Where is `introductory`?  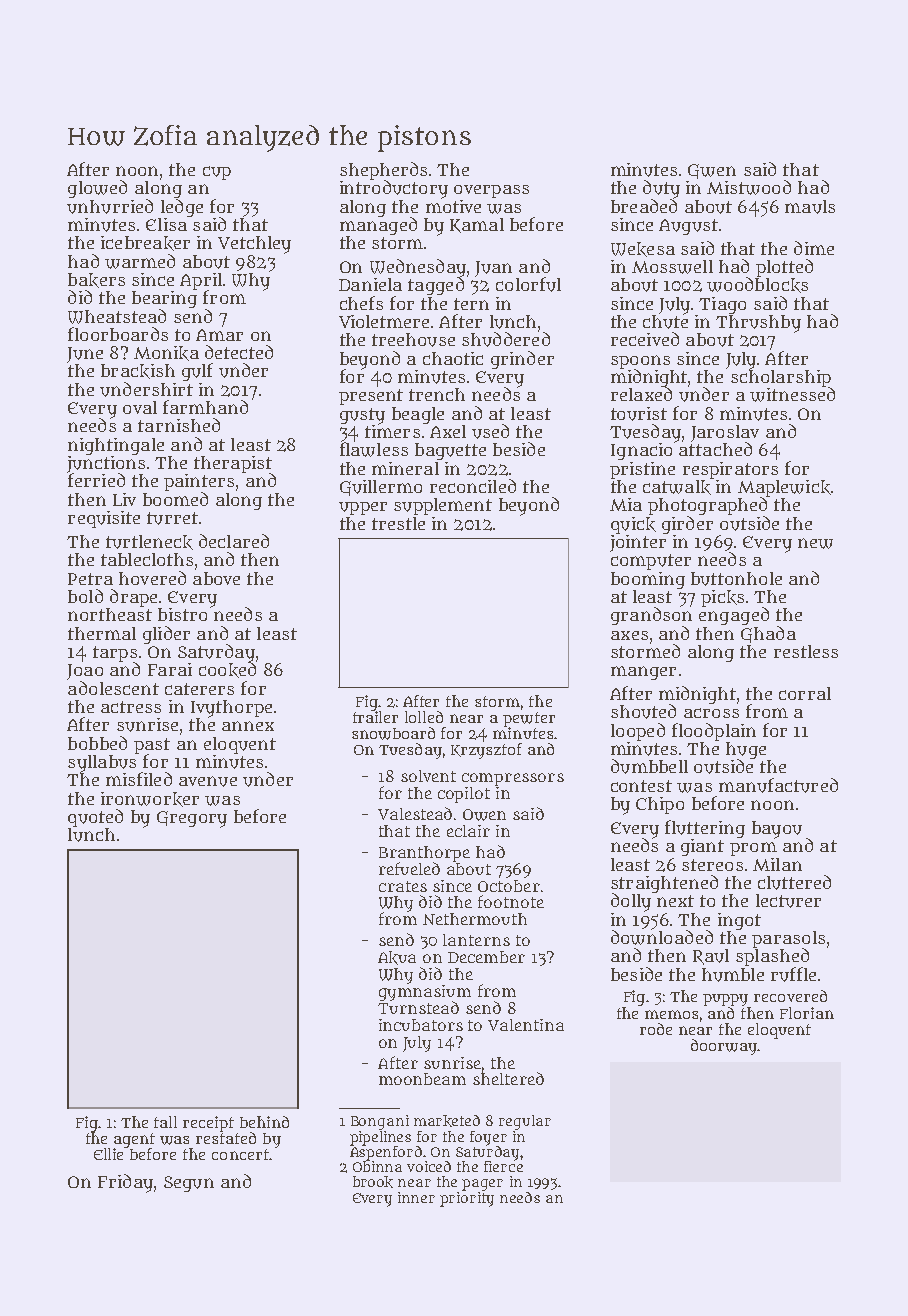 introductory is located at coordinates (394, 189).
